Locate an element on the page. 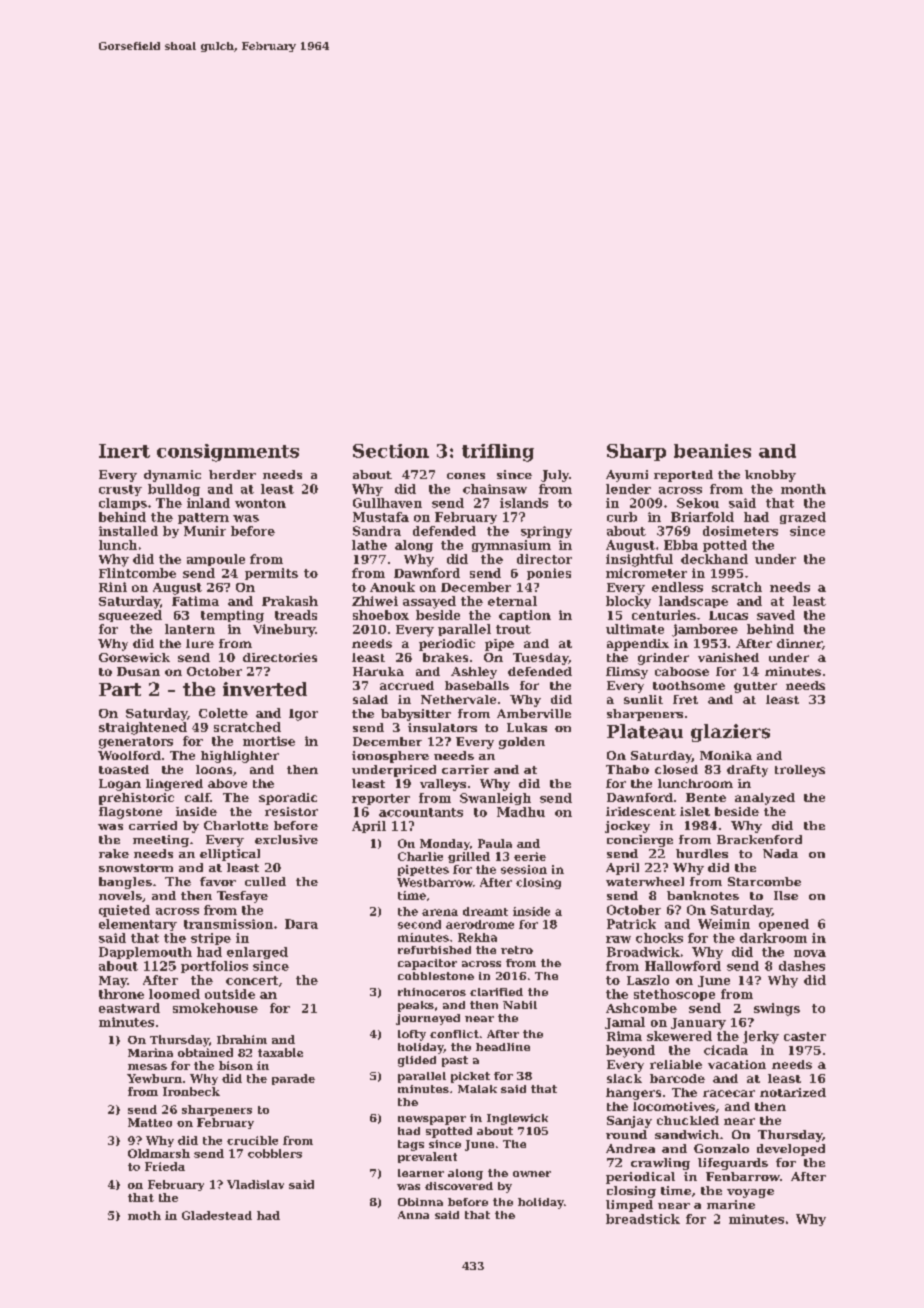 This page has height=1308, width=924. Westbarrow is located at coordinates (435, 882).
